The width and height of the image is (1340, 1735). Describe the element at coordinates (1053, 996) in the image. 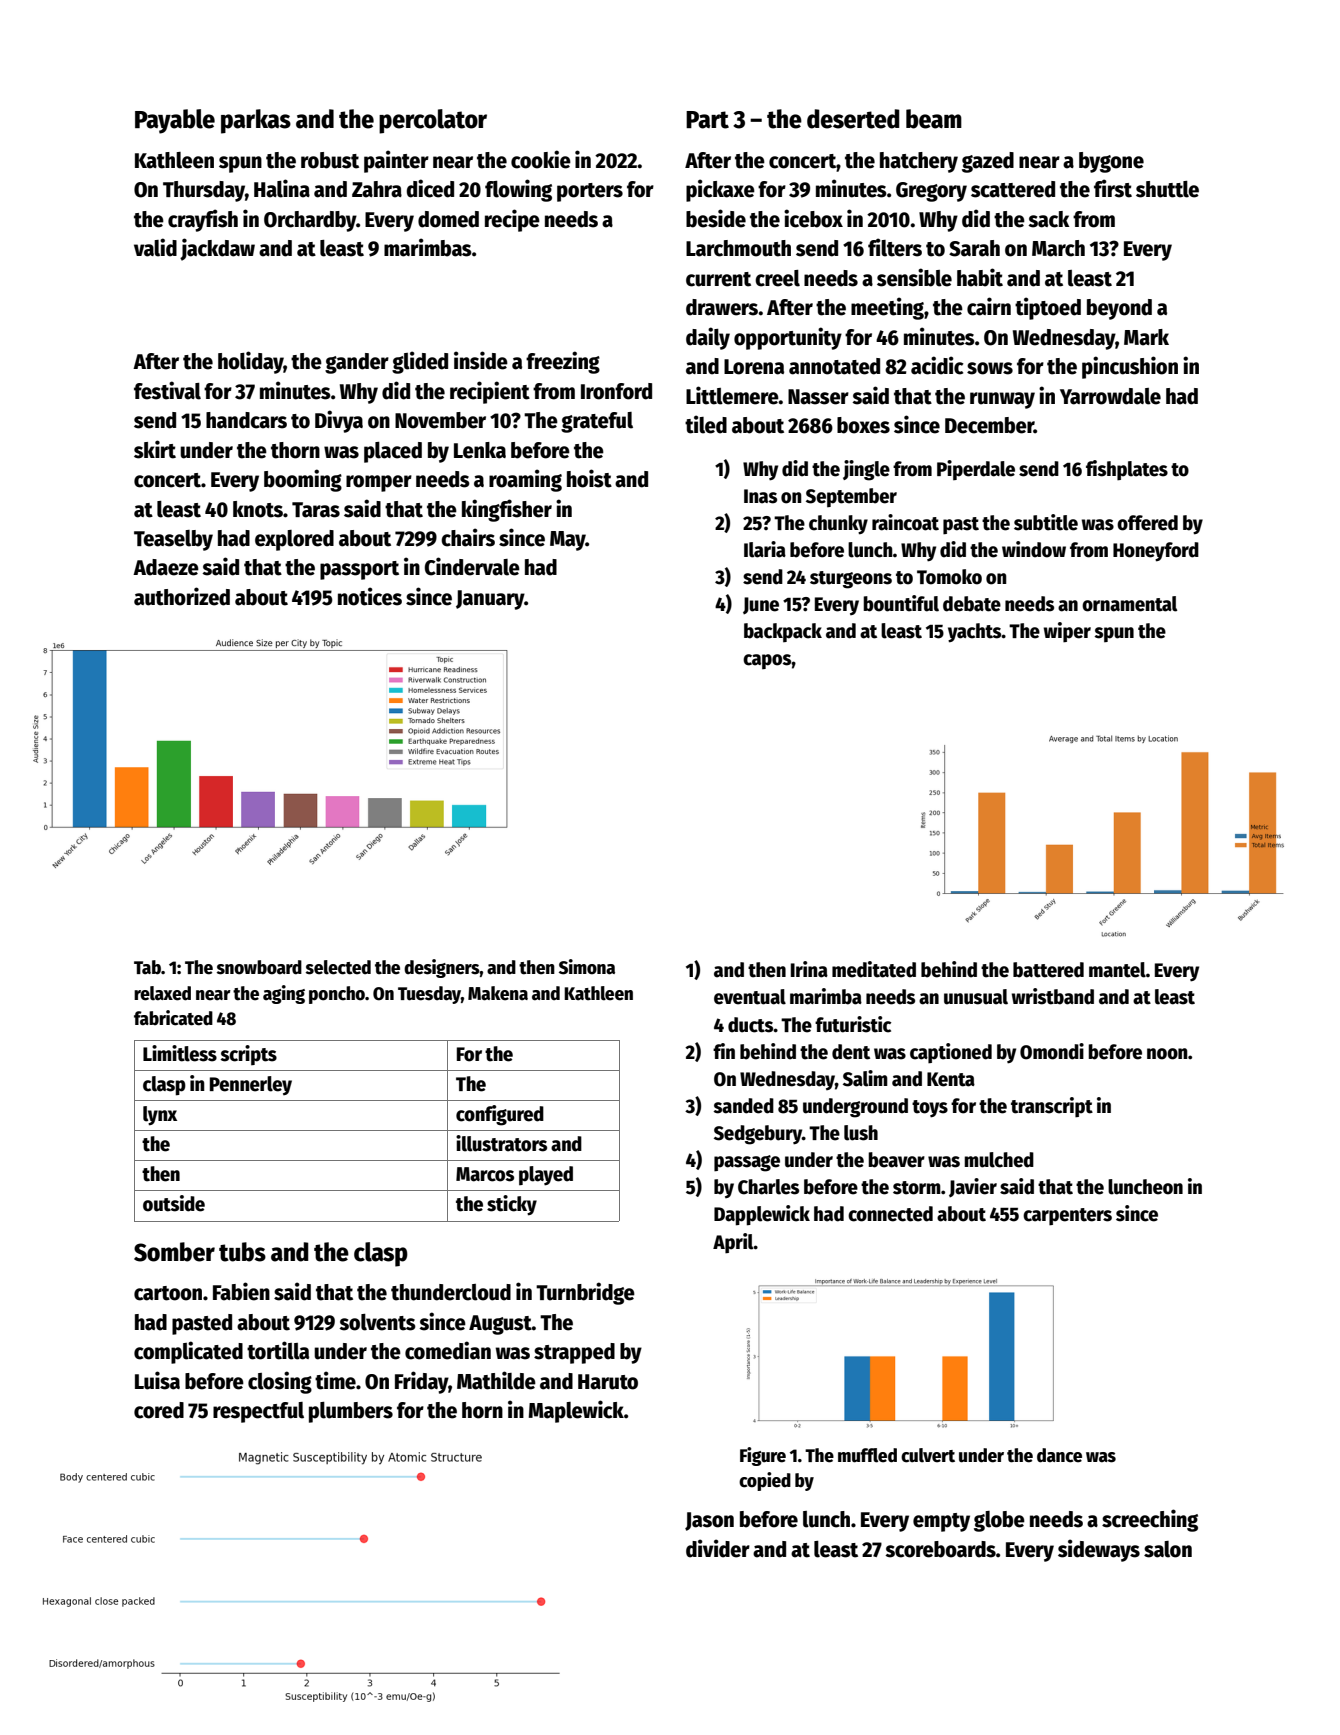

I see `wristband` at that location.
